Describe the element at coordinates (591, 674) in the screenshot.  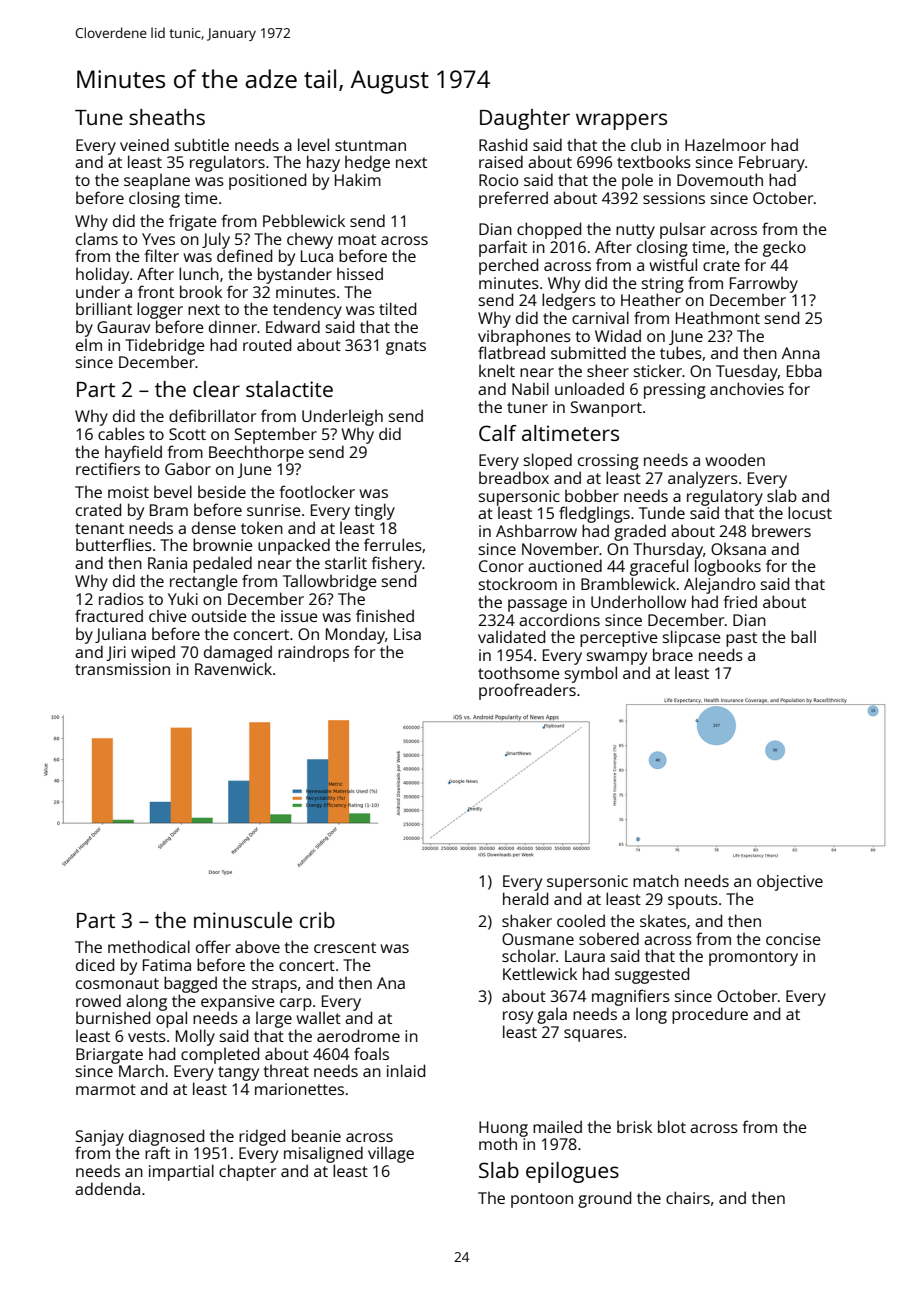
I see `symbol` at that location.
